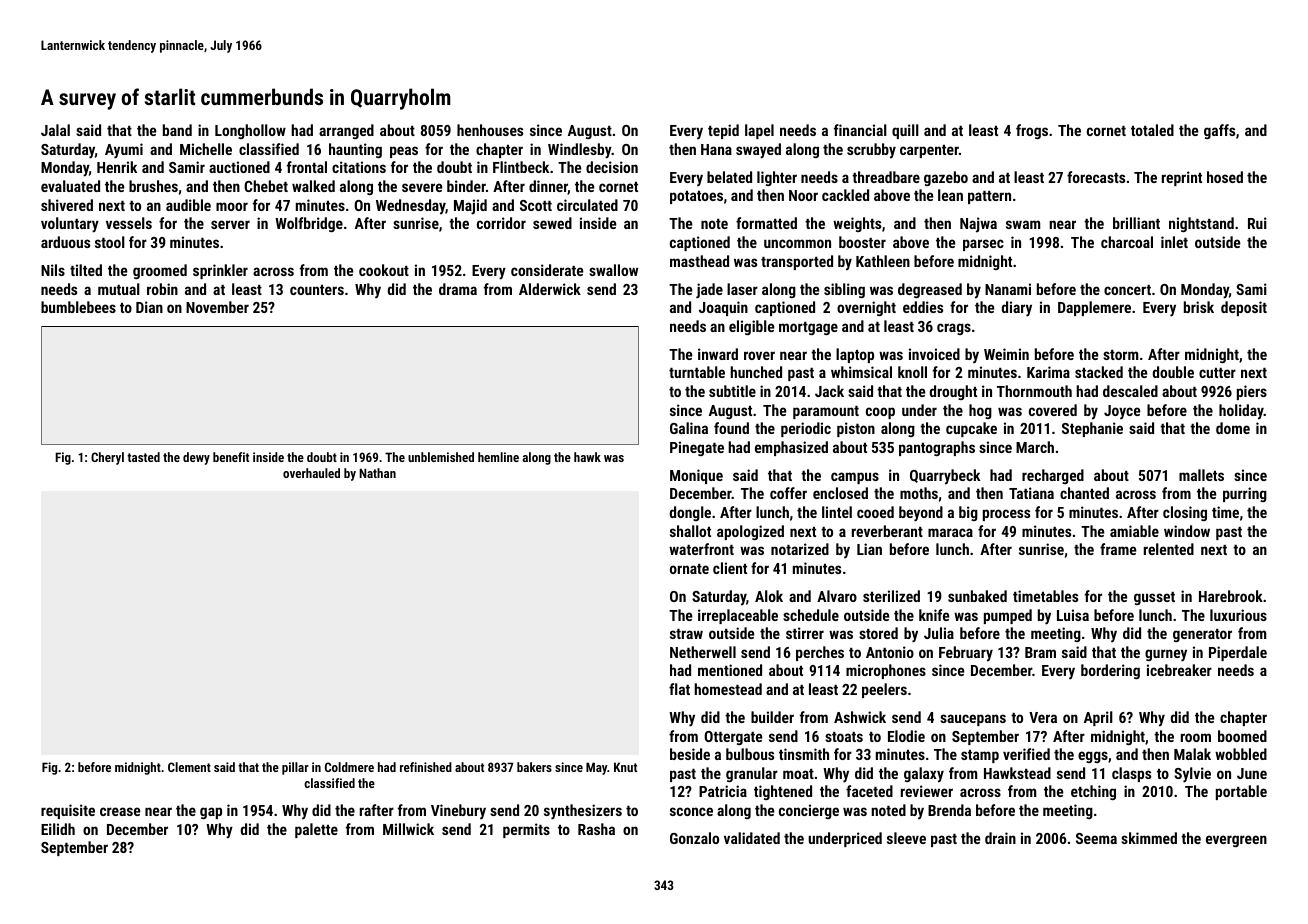 This screenshot has height=924, width=1308. Describe the element at coordinates (526, 830) in the screenshot. I see `permits` at that location.
